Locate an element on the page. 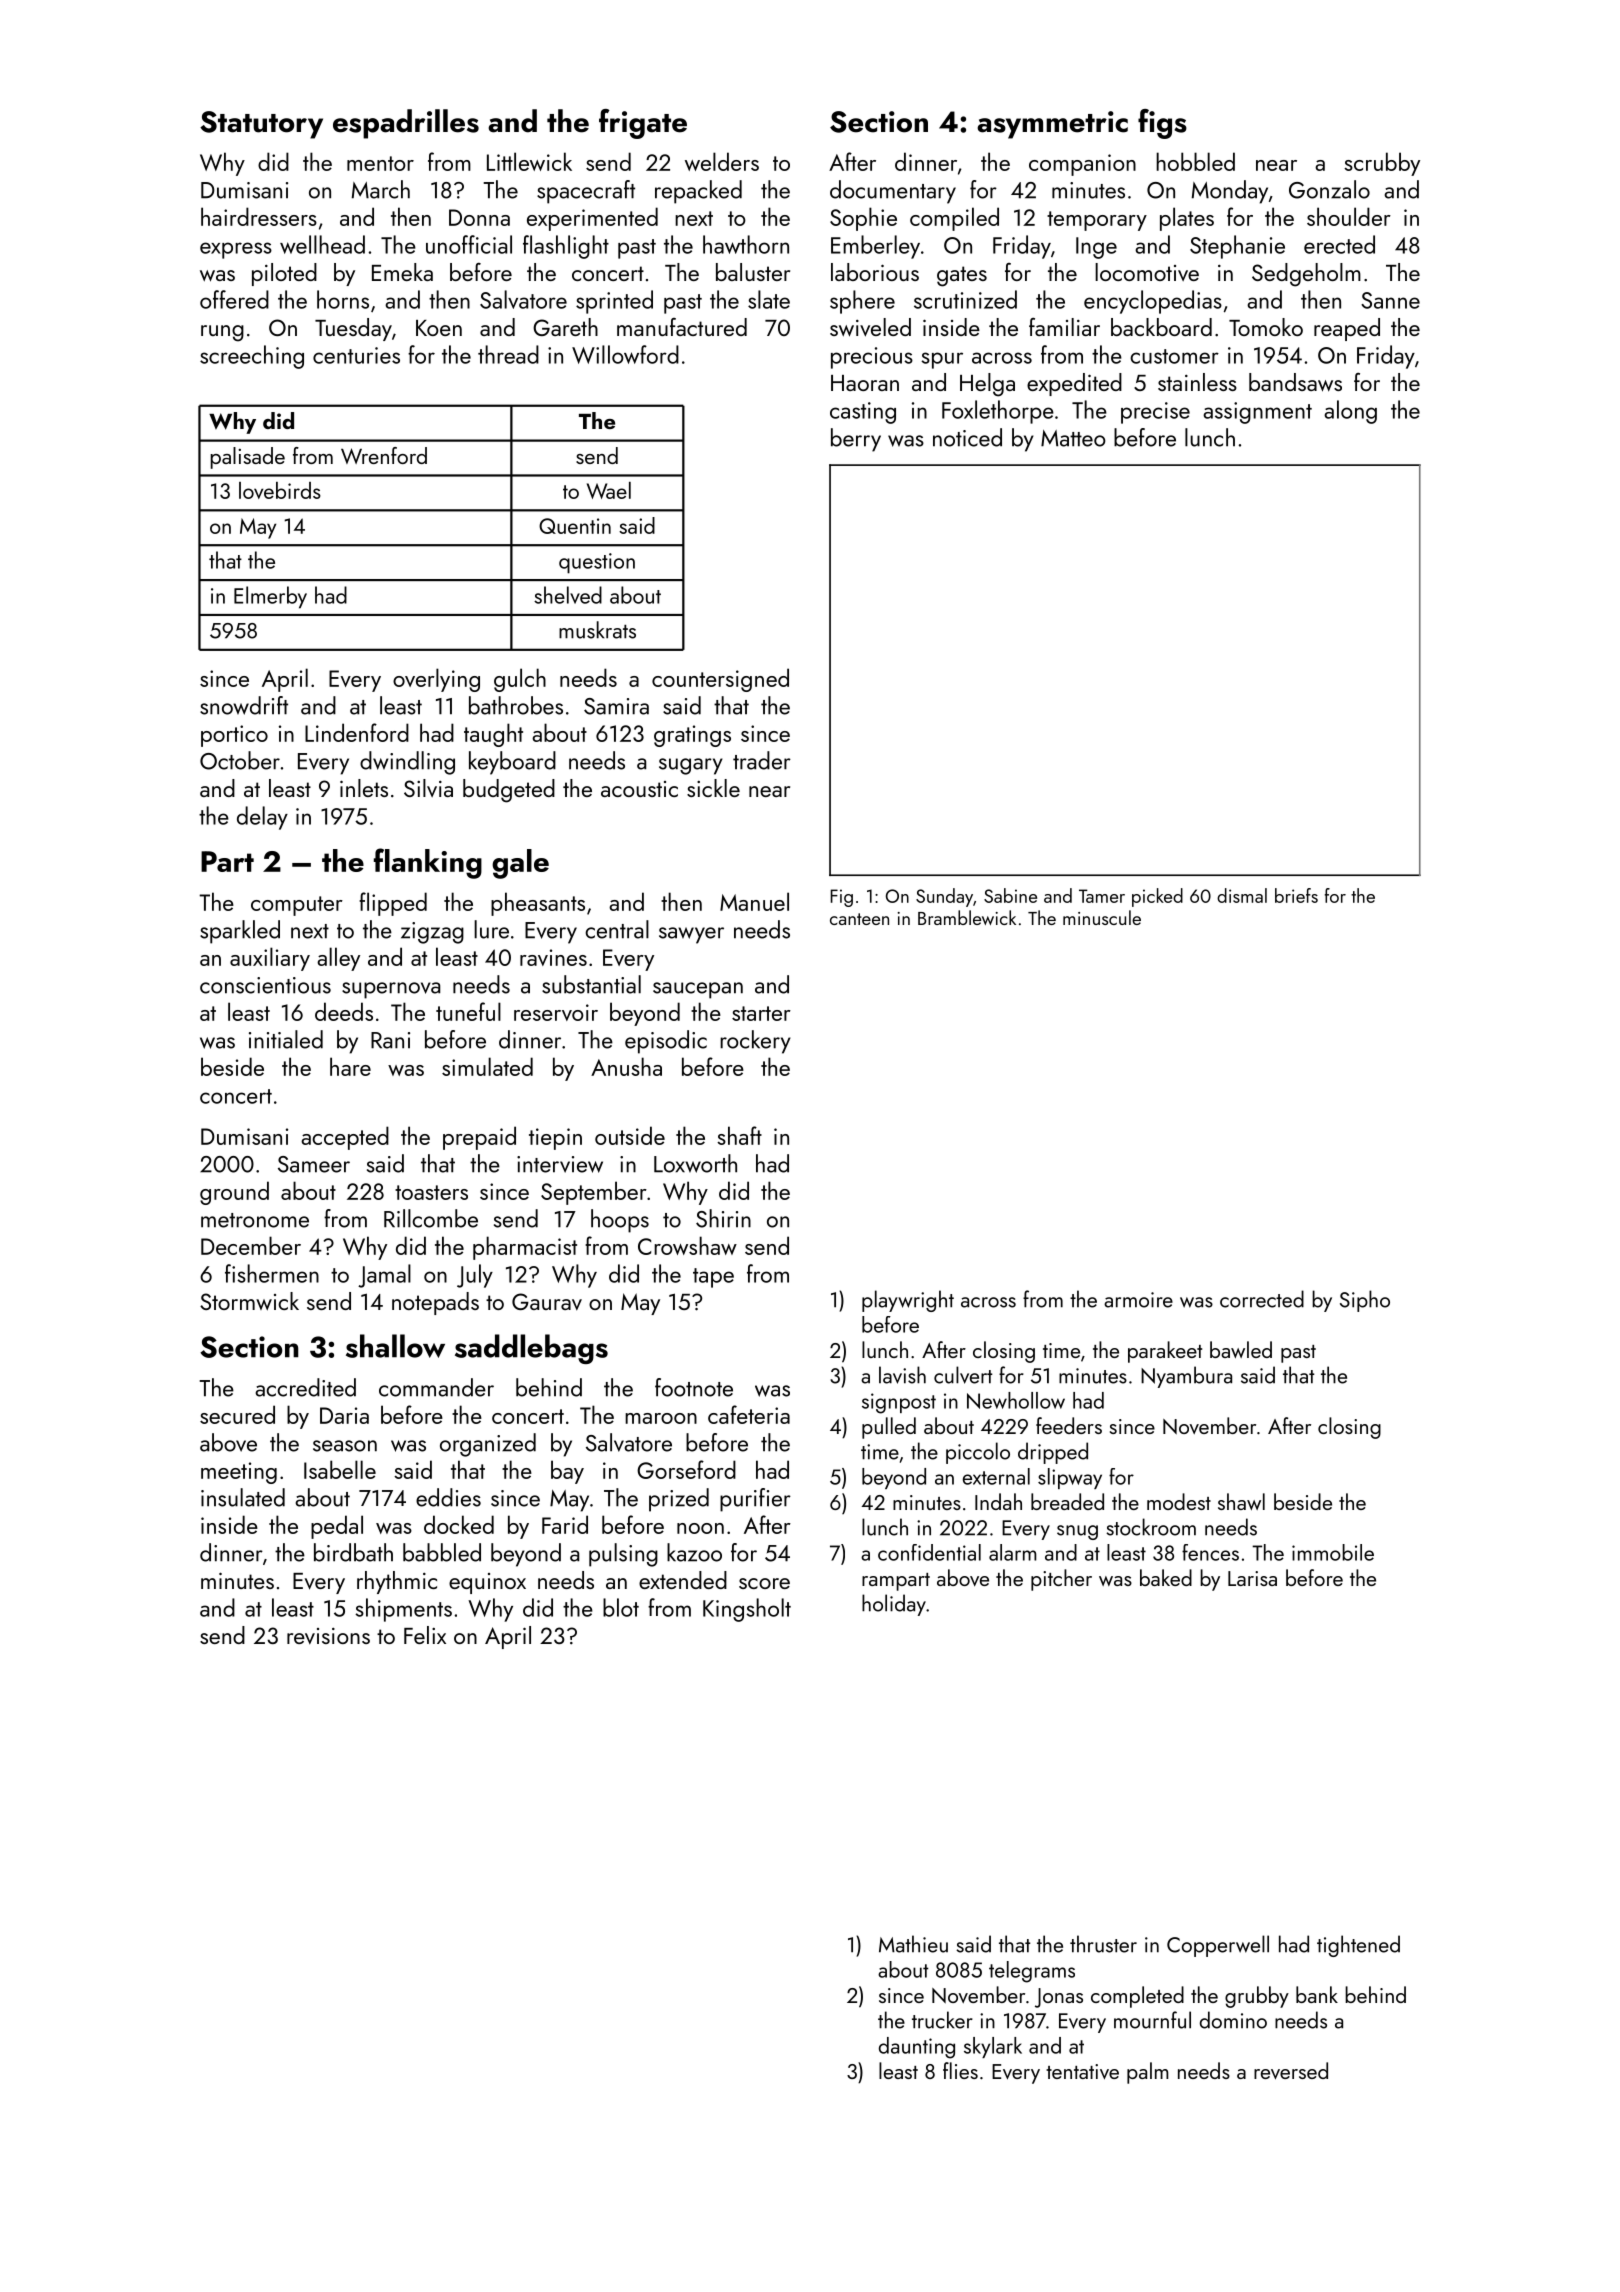 The height and width of the page is (2292, 1620). figs is located at coordinates (1162, 124).
